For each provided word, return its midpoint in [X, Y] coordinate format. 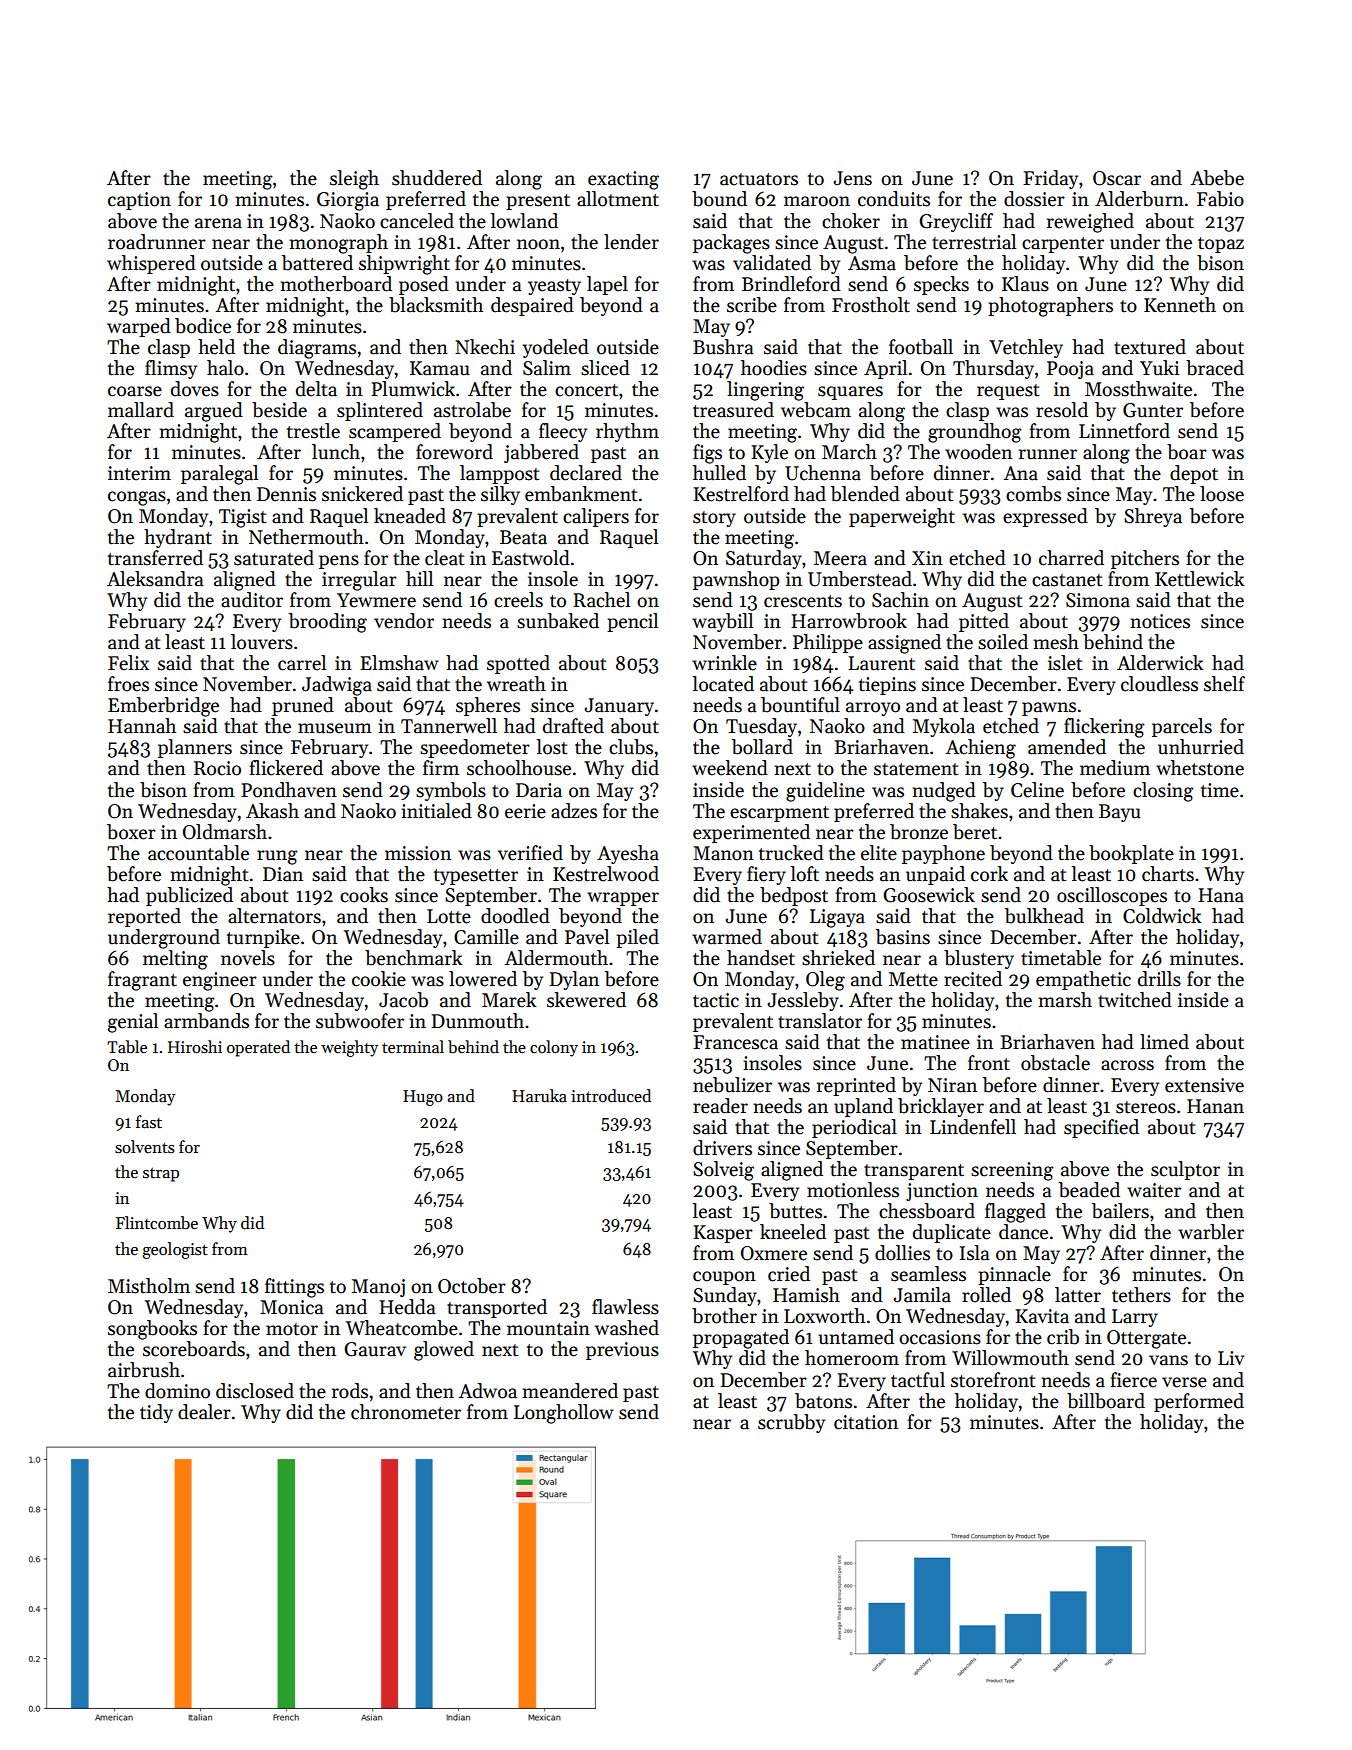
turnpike [263, 938]
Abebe [1217, 178]
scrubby [791, 1423]
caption [139, 201]
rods [350, 1391]
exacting [623, 180]
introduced [611, 1096]
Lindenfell [973, 1127]
